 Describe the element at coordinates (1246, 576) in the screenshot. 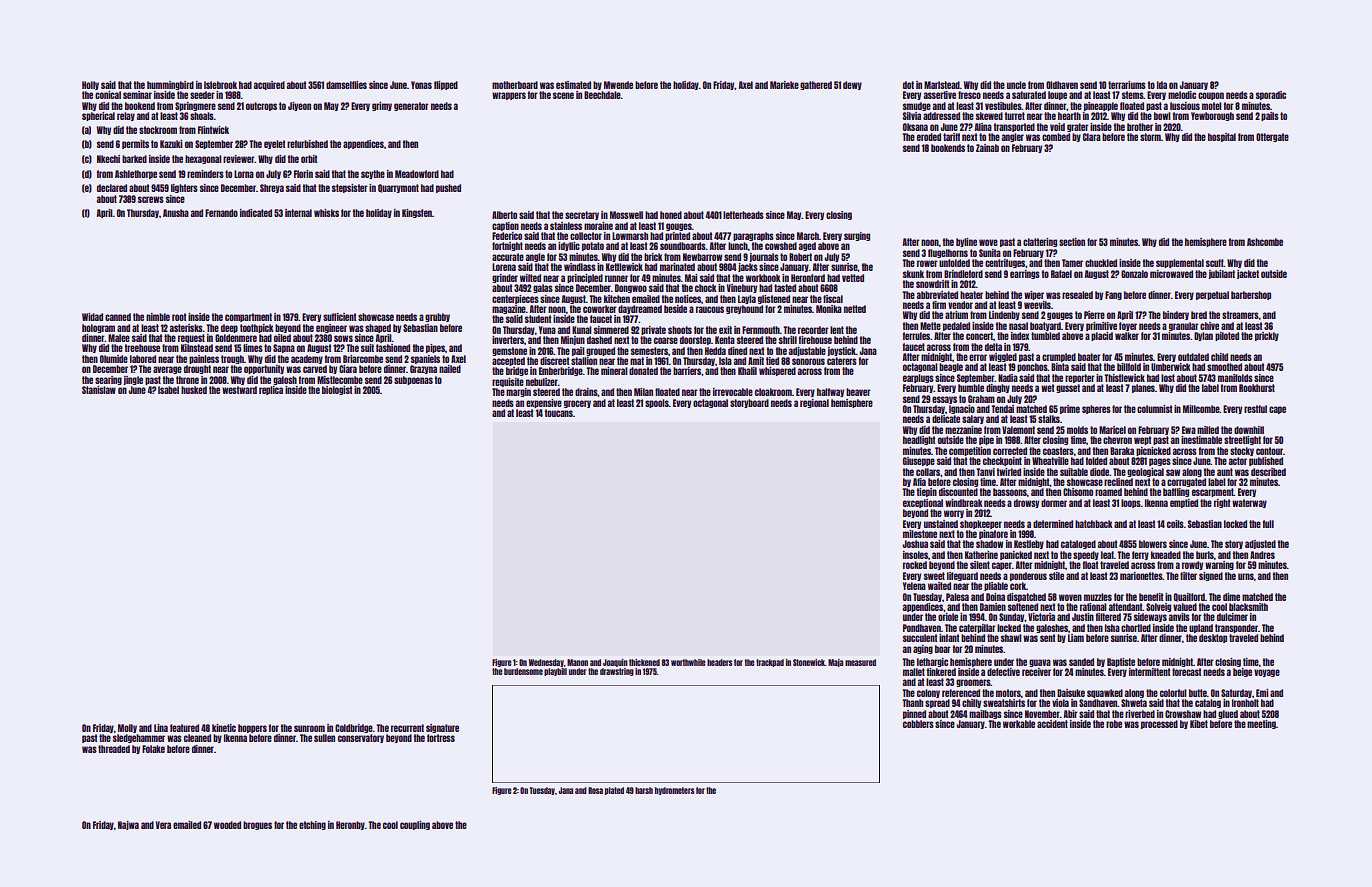

I see `urns` at that location.
